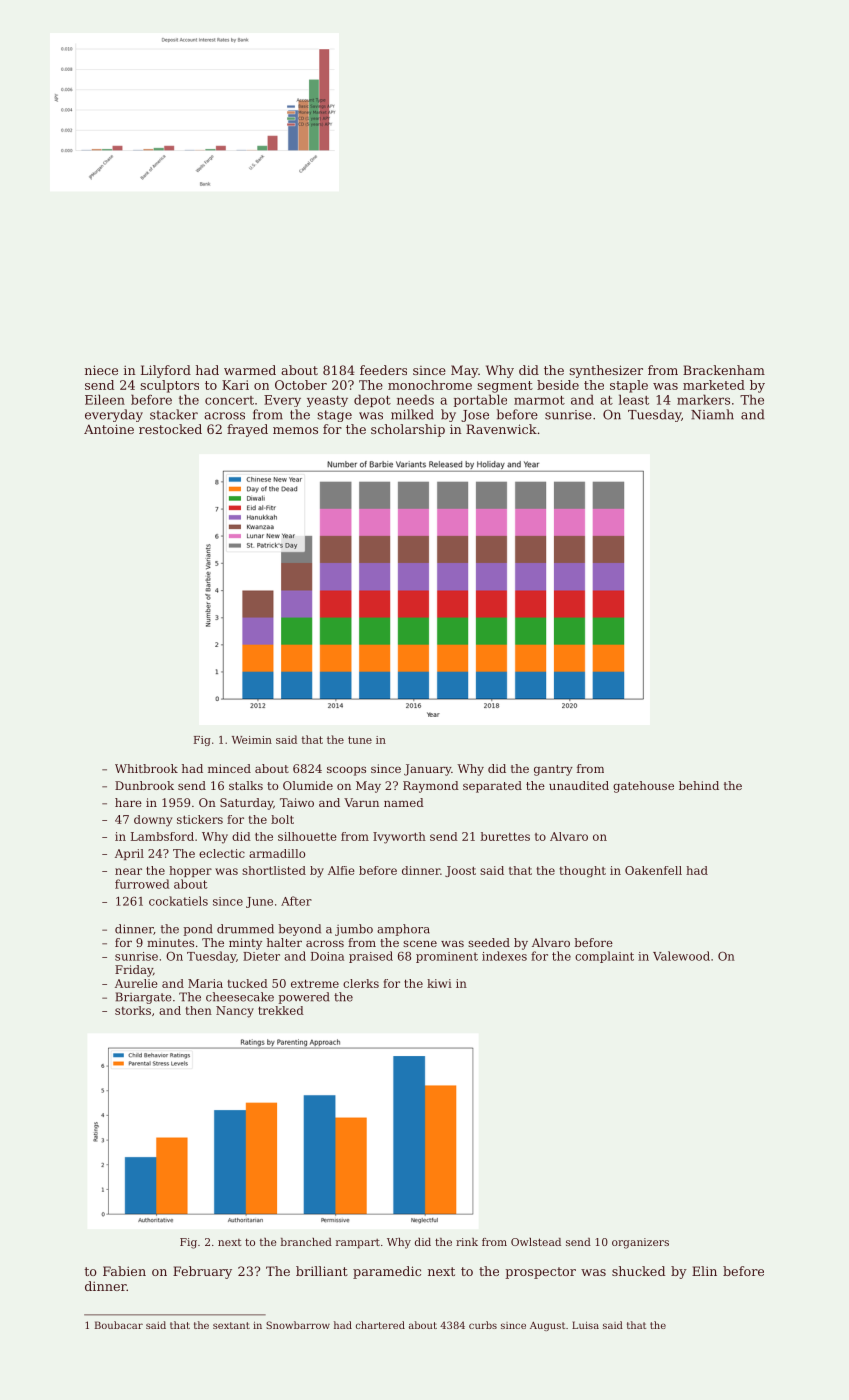 The image size is (849, 1400). I want to click on gatehouse, so click(643, 787).
